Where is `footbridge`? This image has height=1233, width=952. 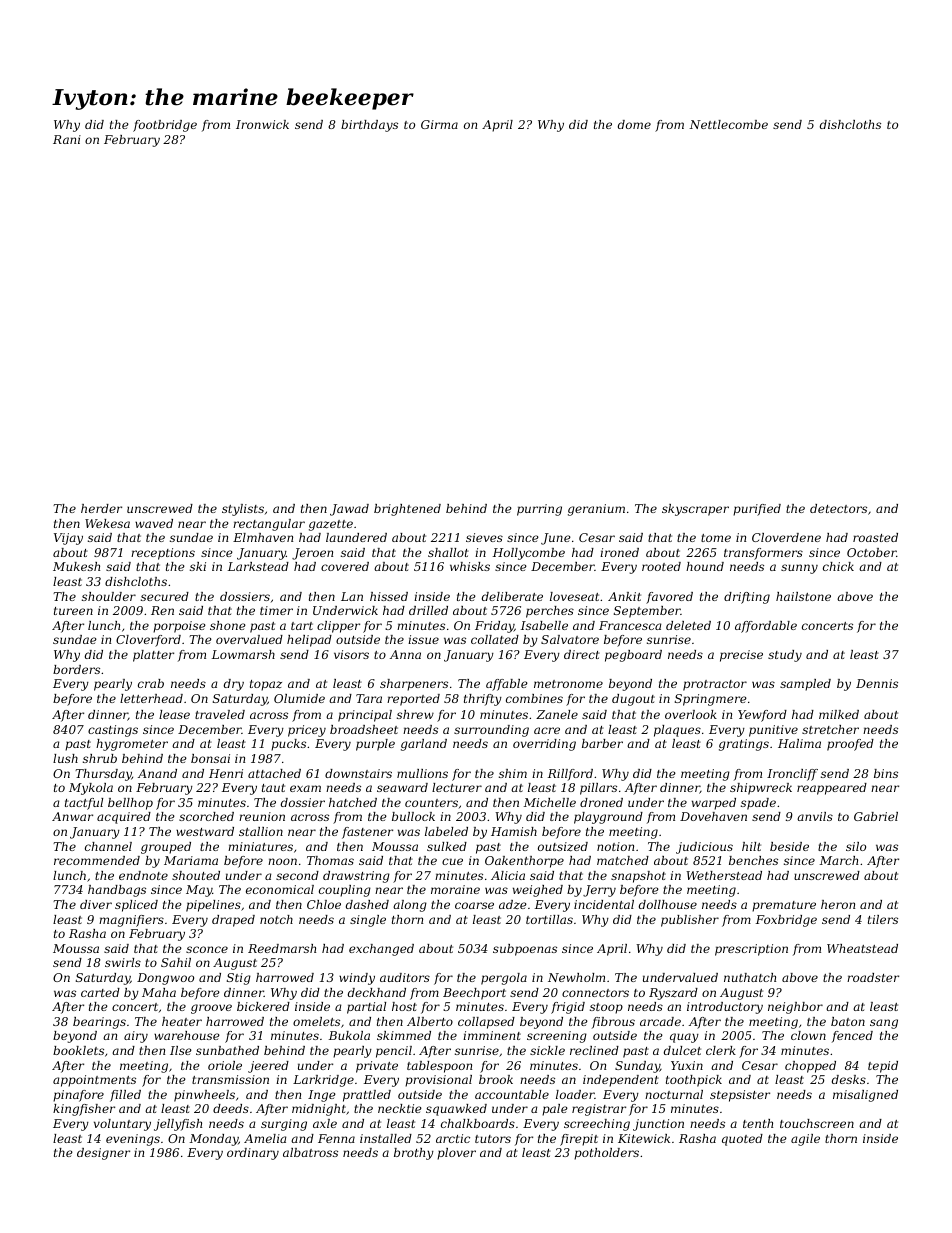
footbridge is located at coordinates (165, 126).
